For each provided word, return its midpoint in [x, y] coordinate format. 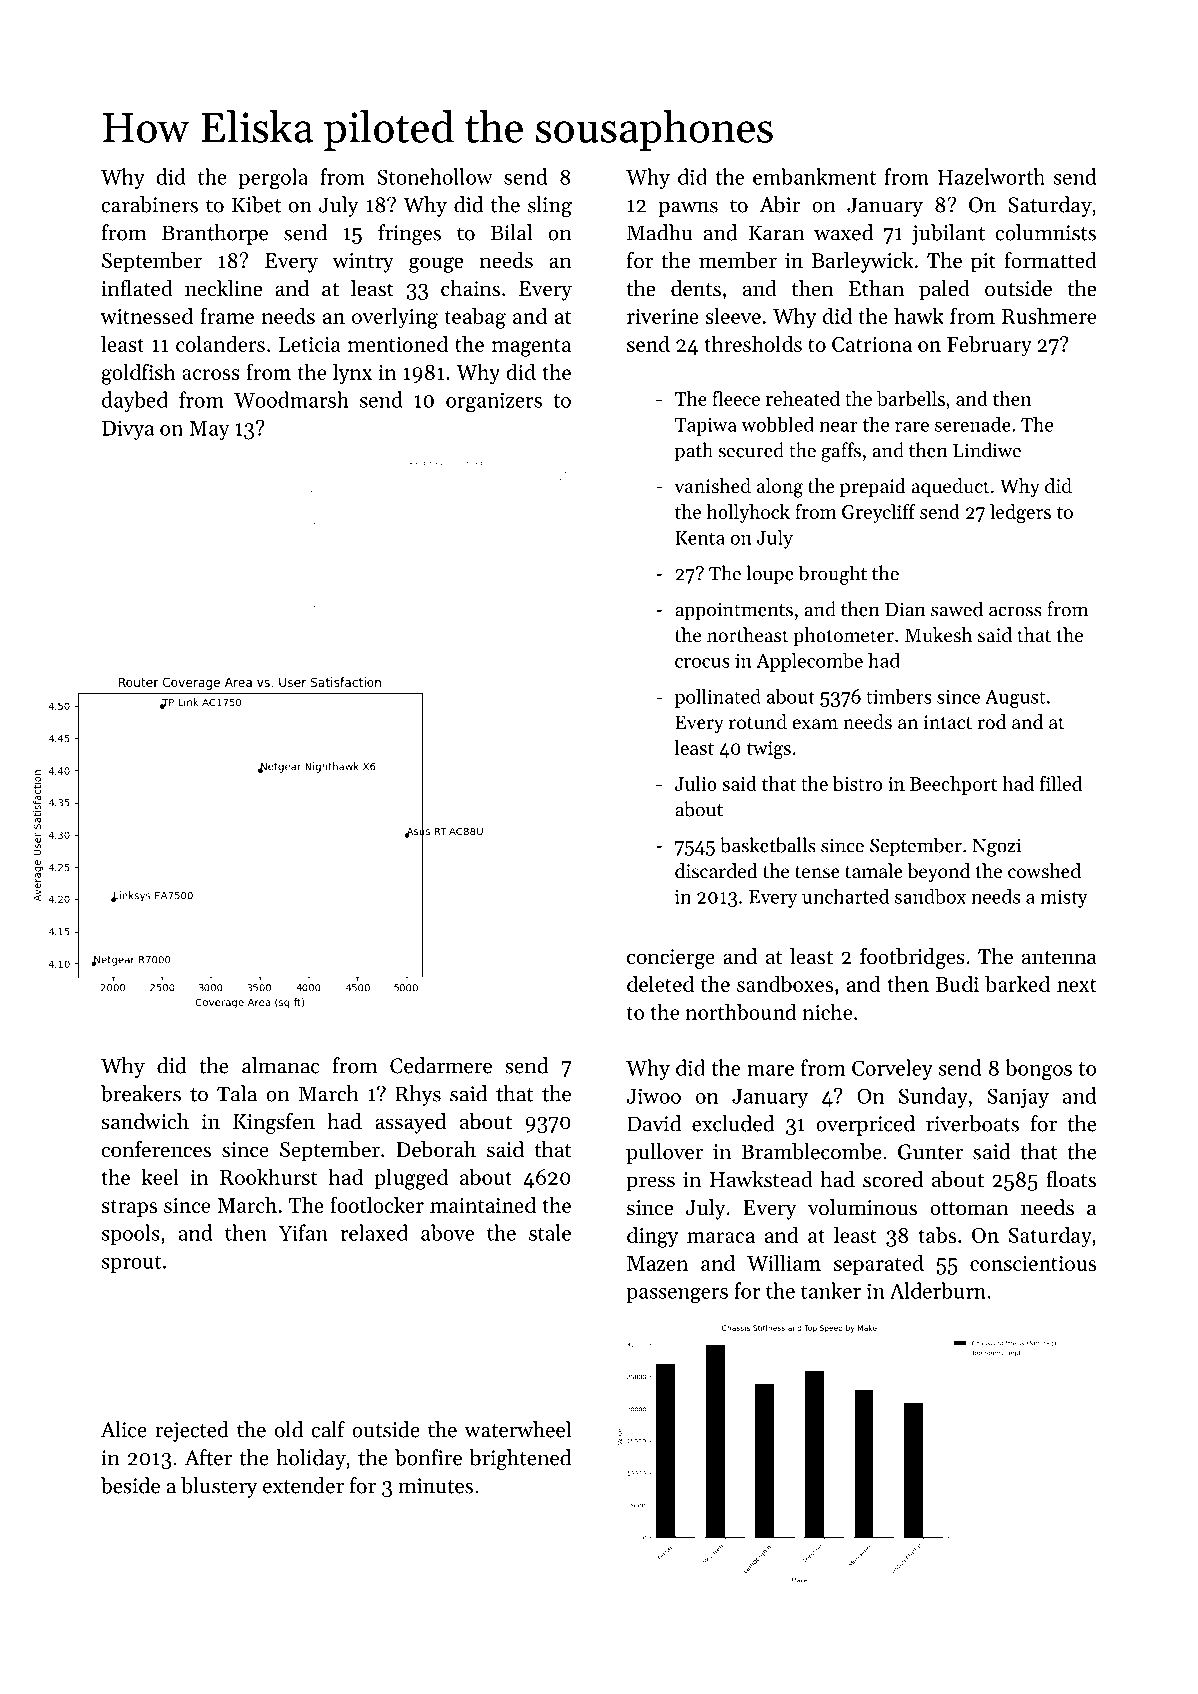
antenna [1059, 958]
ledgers [1020, 514]
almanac [280, 1065]
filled [1061, 783]
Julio [696, 783]
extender [303, 1485]
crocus [702, 663]
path [694, 452]
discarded [716, 871]
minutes [435, 1486]
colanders [220, 343]
